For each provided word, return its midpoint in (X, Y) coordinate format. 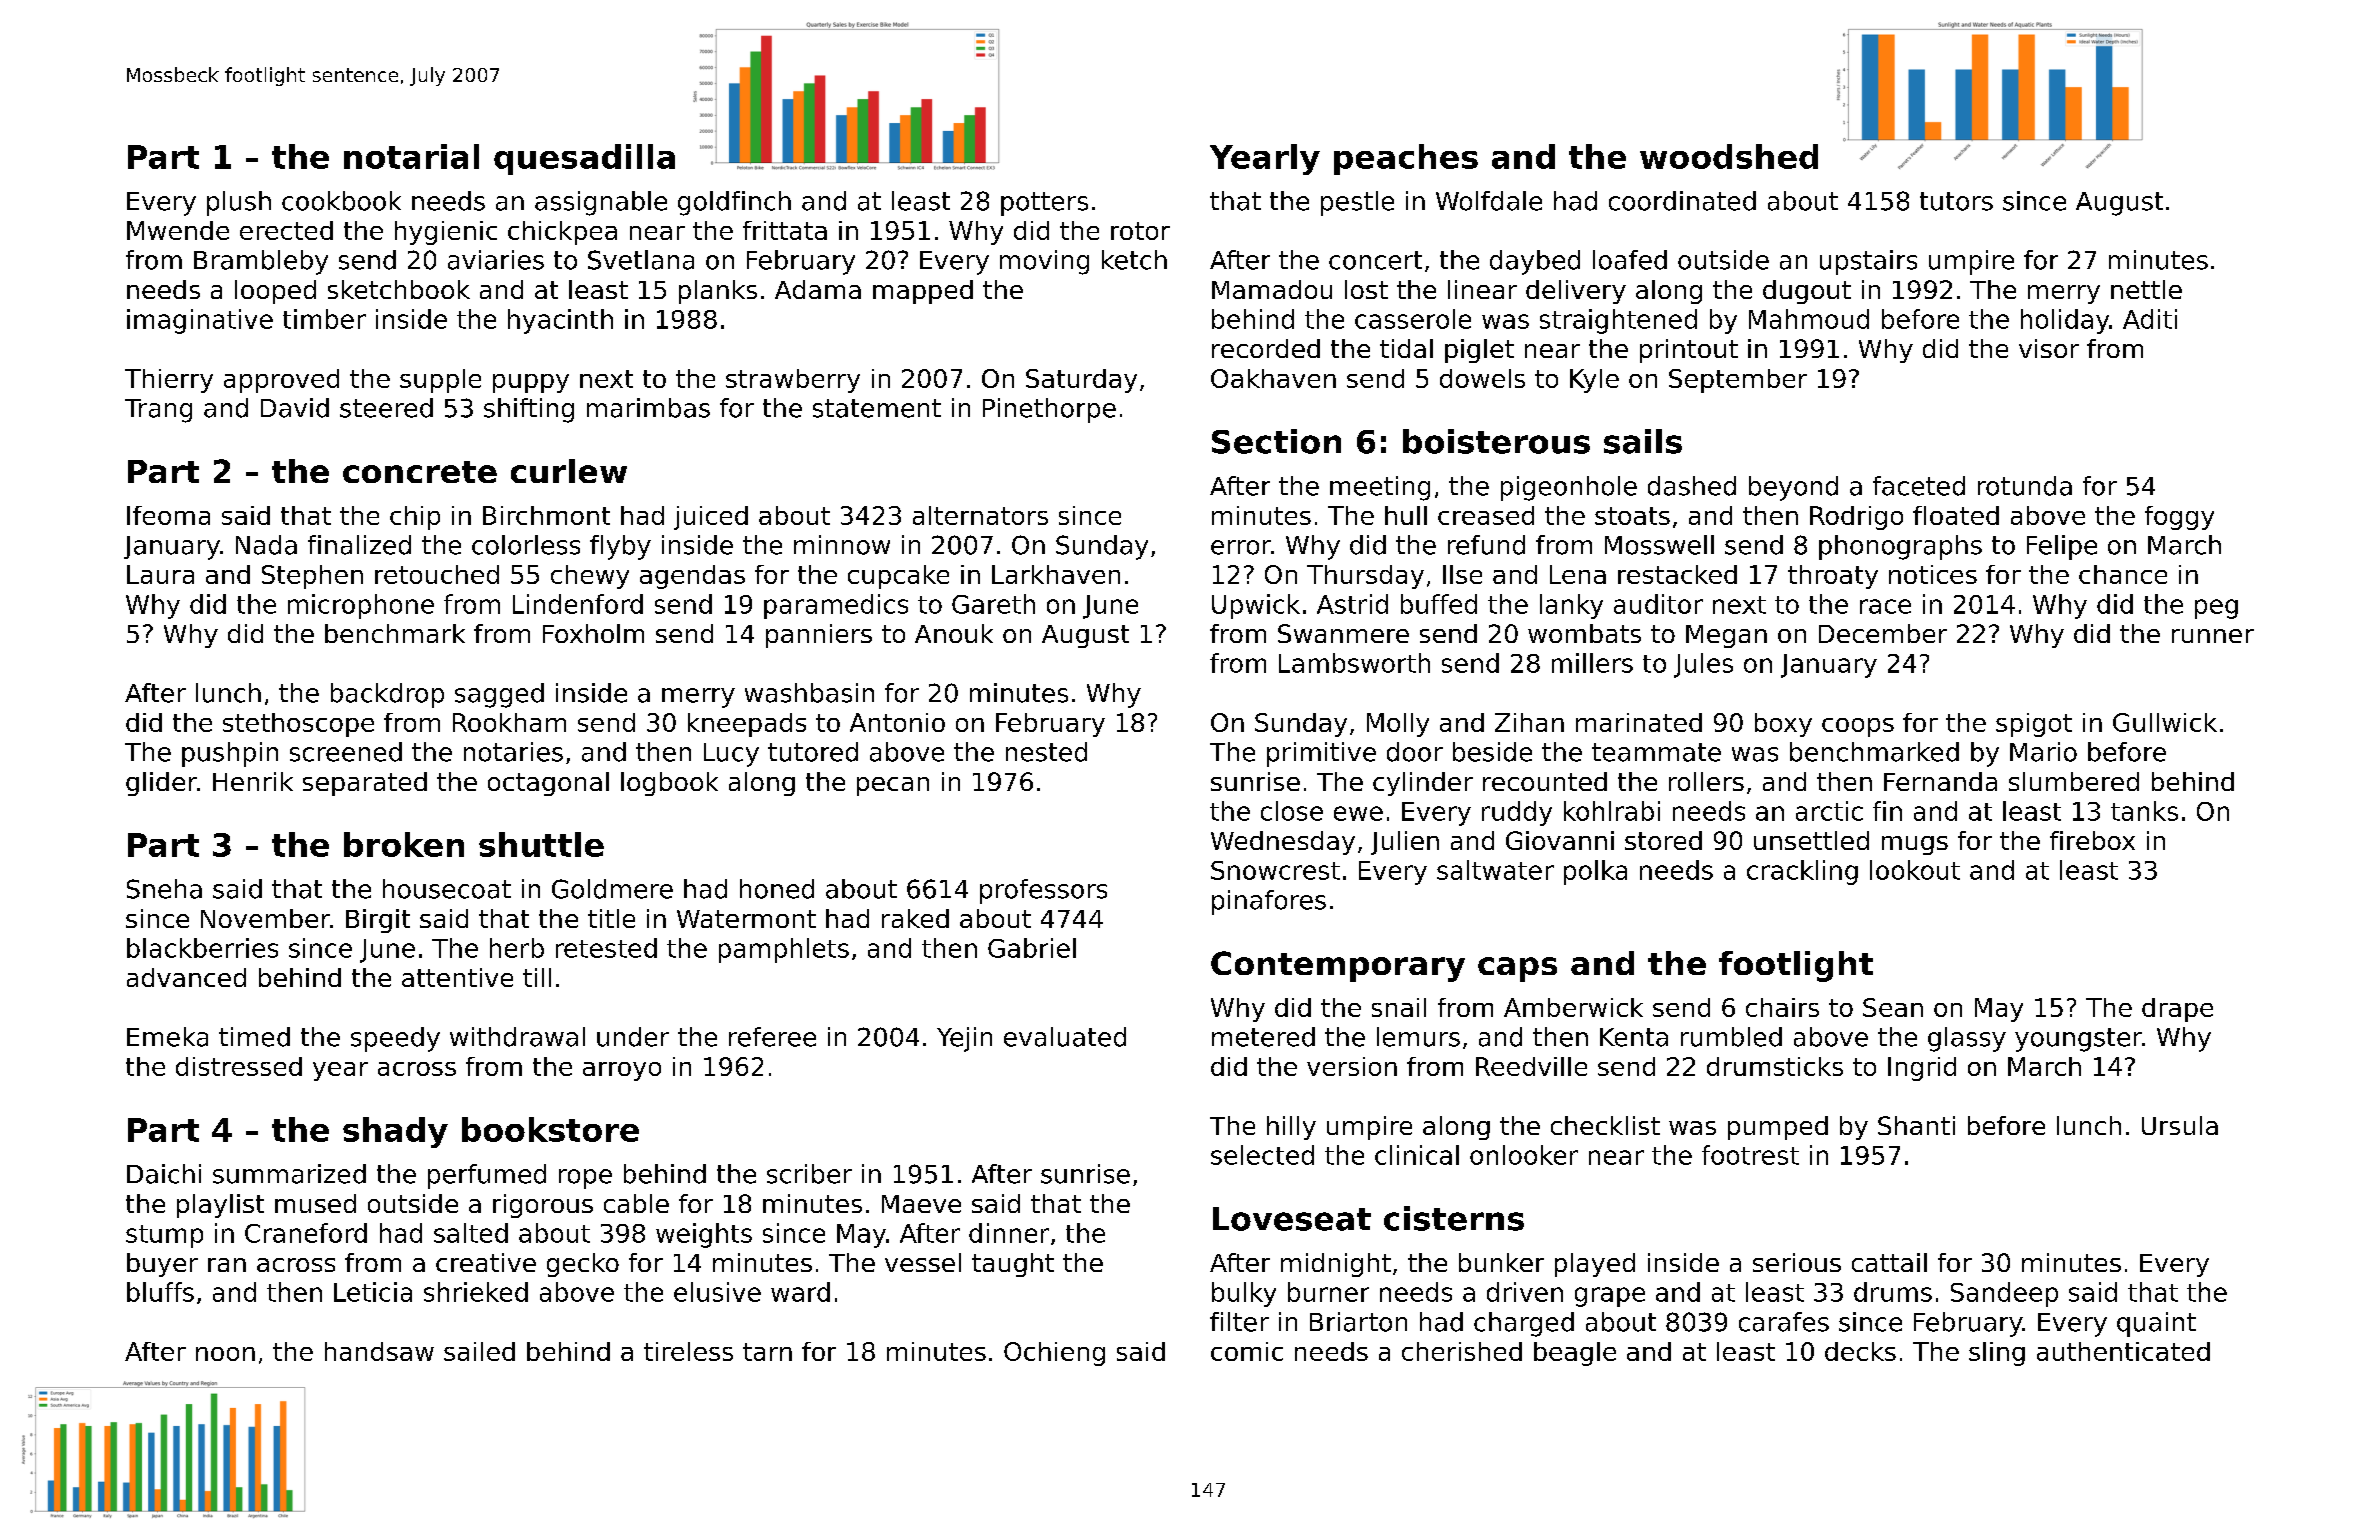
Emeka (167, 1037)
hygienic (446, 233)
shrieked (476, 1292)
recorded (1266, 348)
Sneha (164, 889)
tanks (2144, 811)
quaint (2156, 1324)
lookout (1915, 870)
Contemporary (1338, 966)
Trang (158, 411)
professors (1043, 891)
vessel (923, 1262)
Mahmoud (1809, 319)
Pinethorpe (1049, 410)
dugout (1807, 292)
